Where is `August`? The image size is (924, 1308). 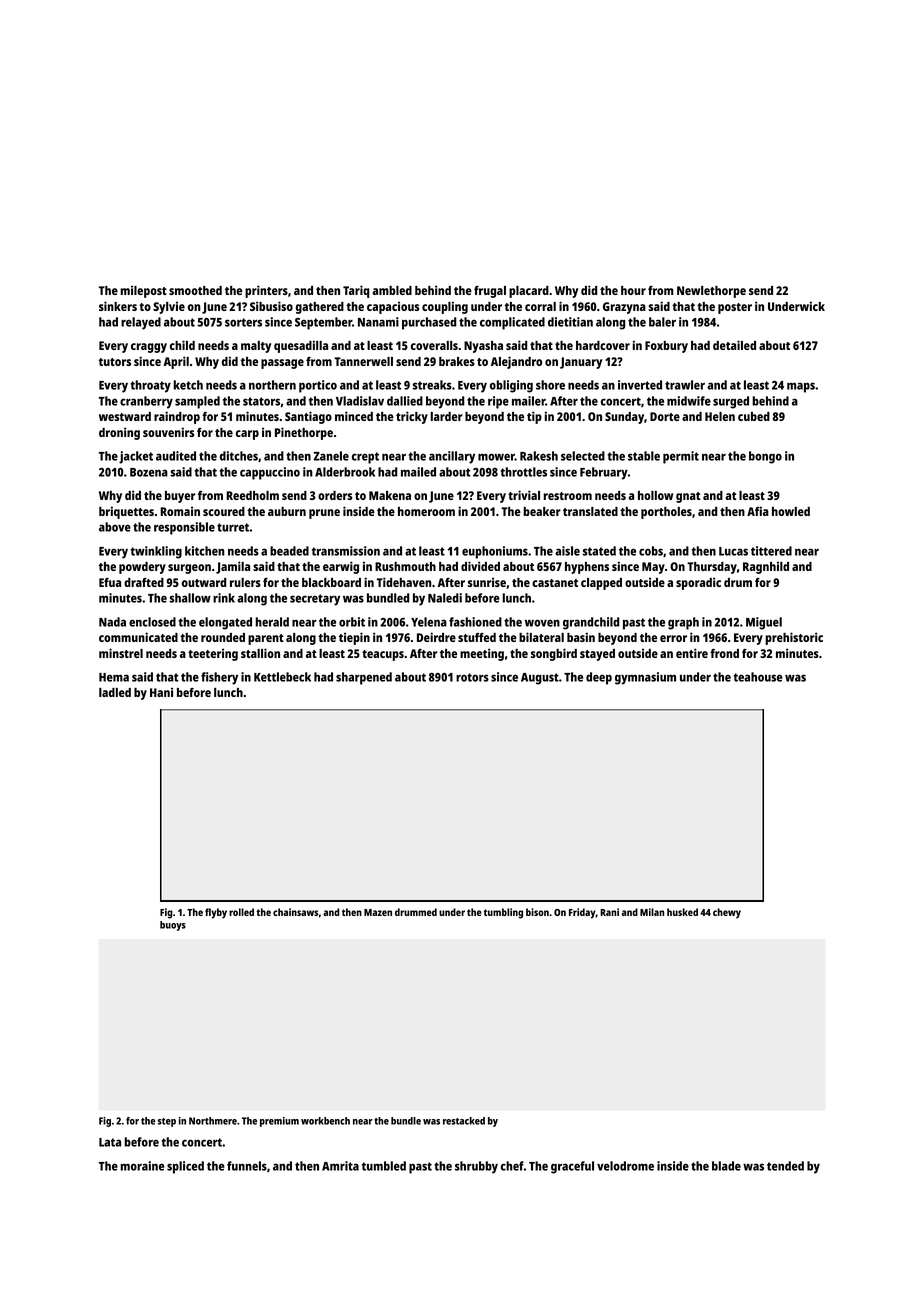
August is located at coordinates (540, 679).
